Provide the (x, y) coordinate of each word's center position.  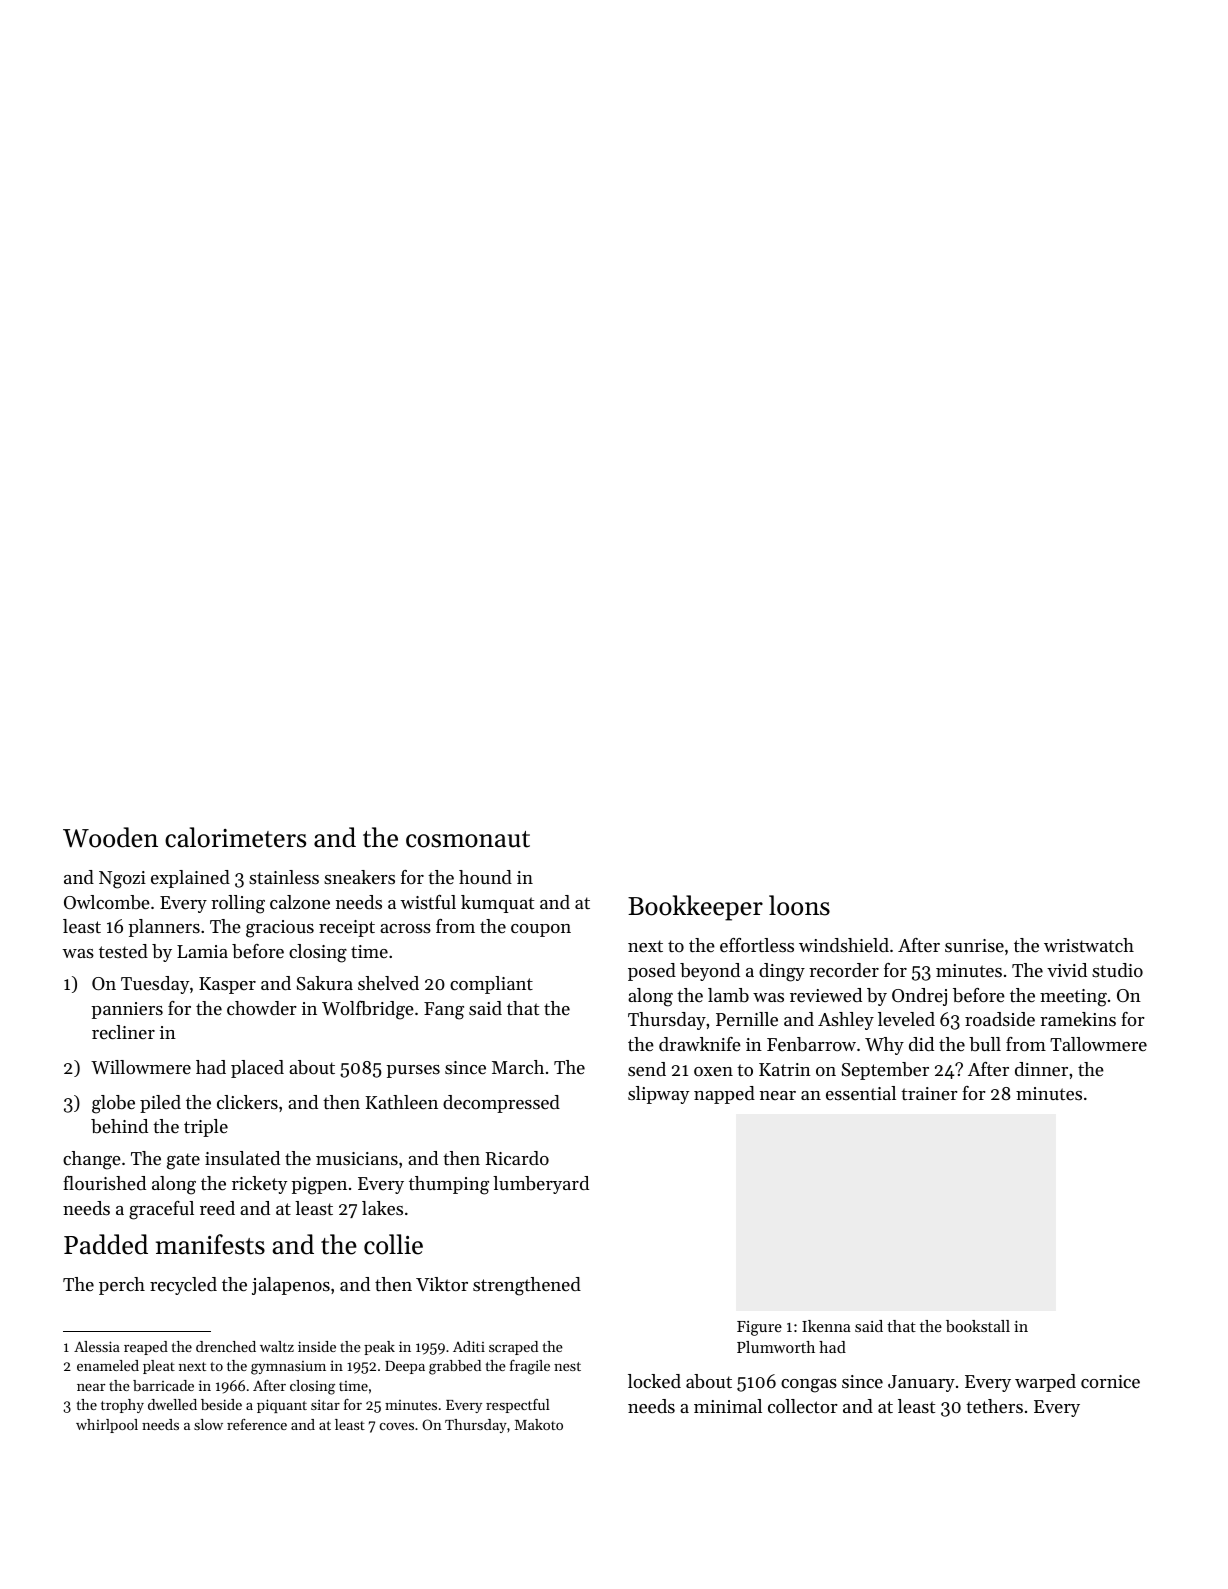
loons (799, 905)
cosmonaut (468, 839)
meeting (1073, 998)
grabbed (455, 1367)
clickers (247, 1102)
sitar (325, 1404)
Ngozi (122, 880)
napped (724, 1095)
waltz (277, 1346)
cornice (1110, 1381)
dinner (1041, 1069)
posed (652, 972)
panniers (127, 1010)
